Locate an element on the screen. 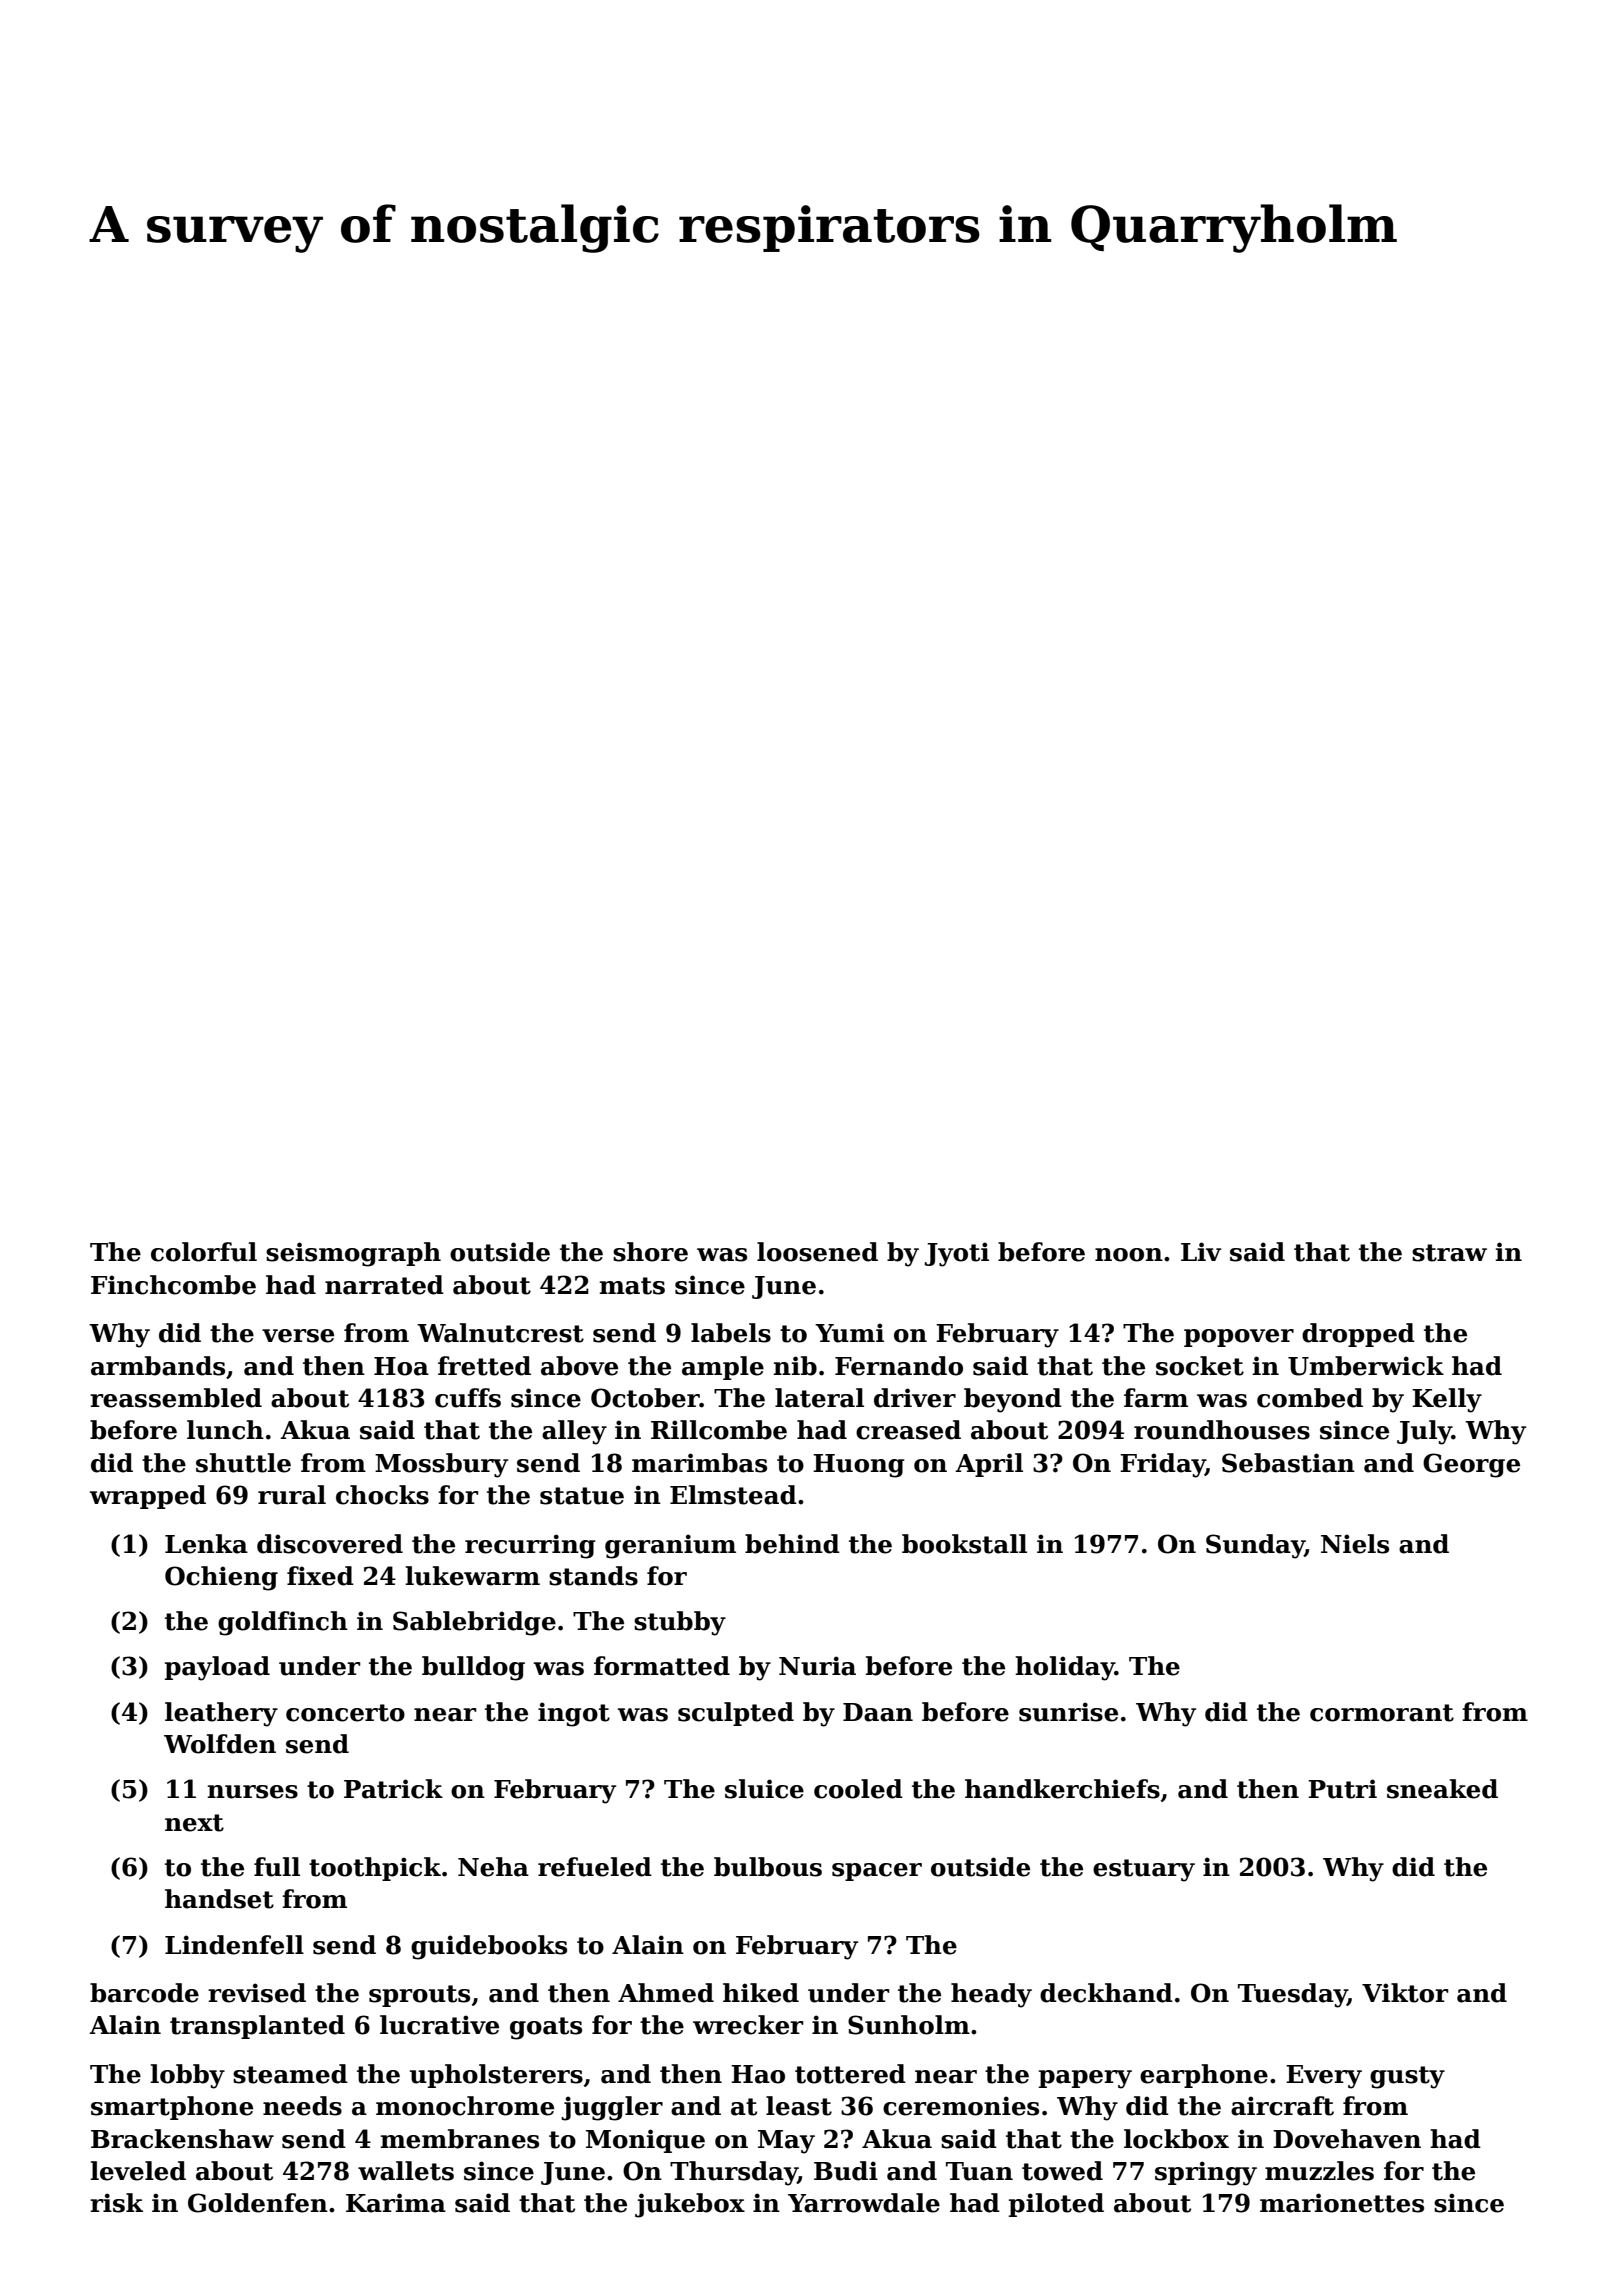 Image resolution: width=1620 pixels, height=2292 pixels. spacer is located at coordinates (877, 1872).
